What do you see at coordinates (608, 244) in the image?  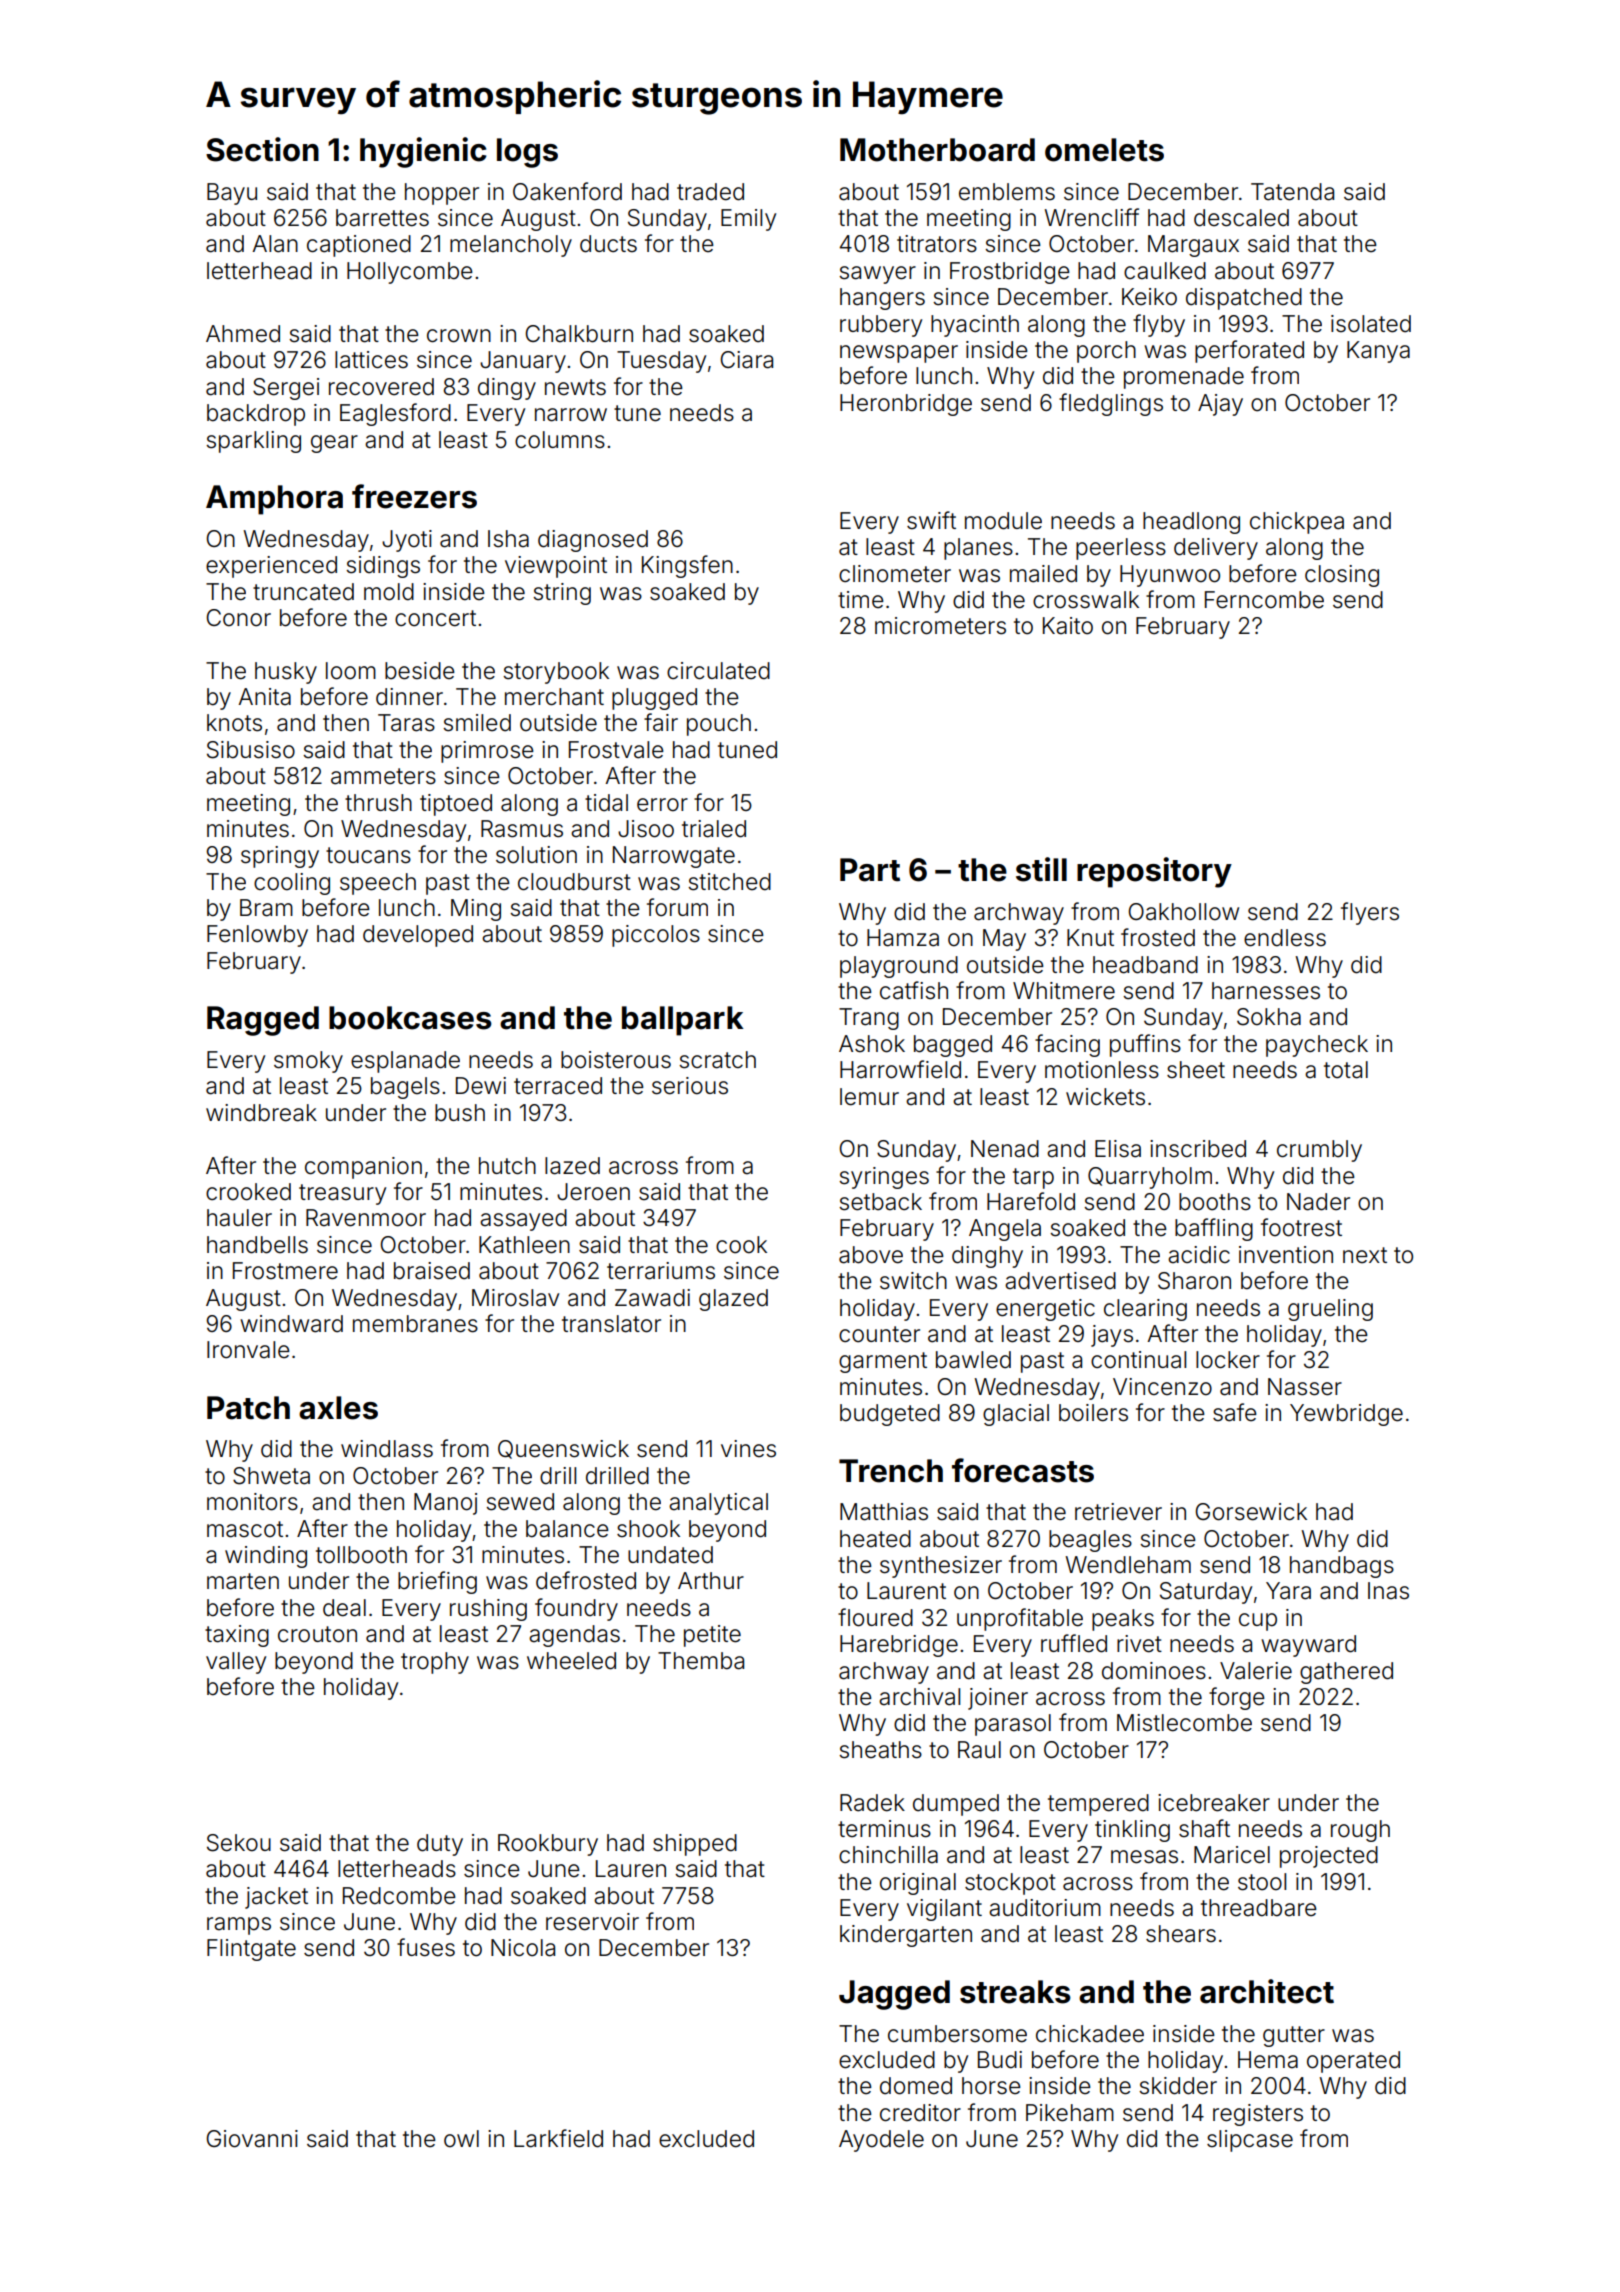 I see `ducts` at bounding box center [608, 244].
